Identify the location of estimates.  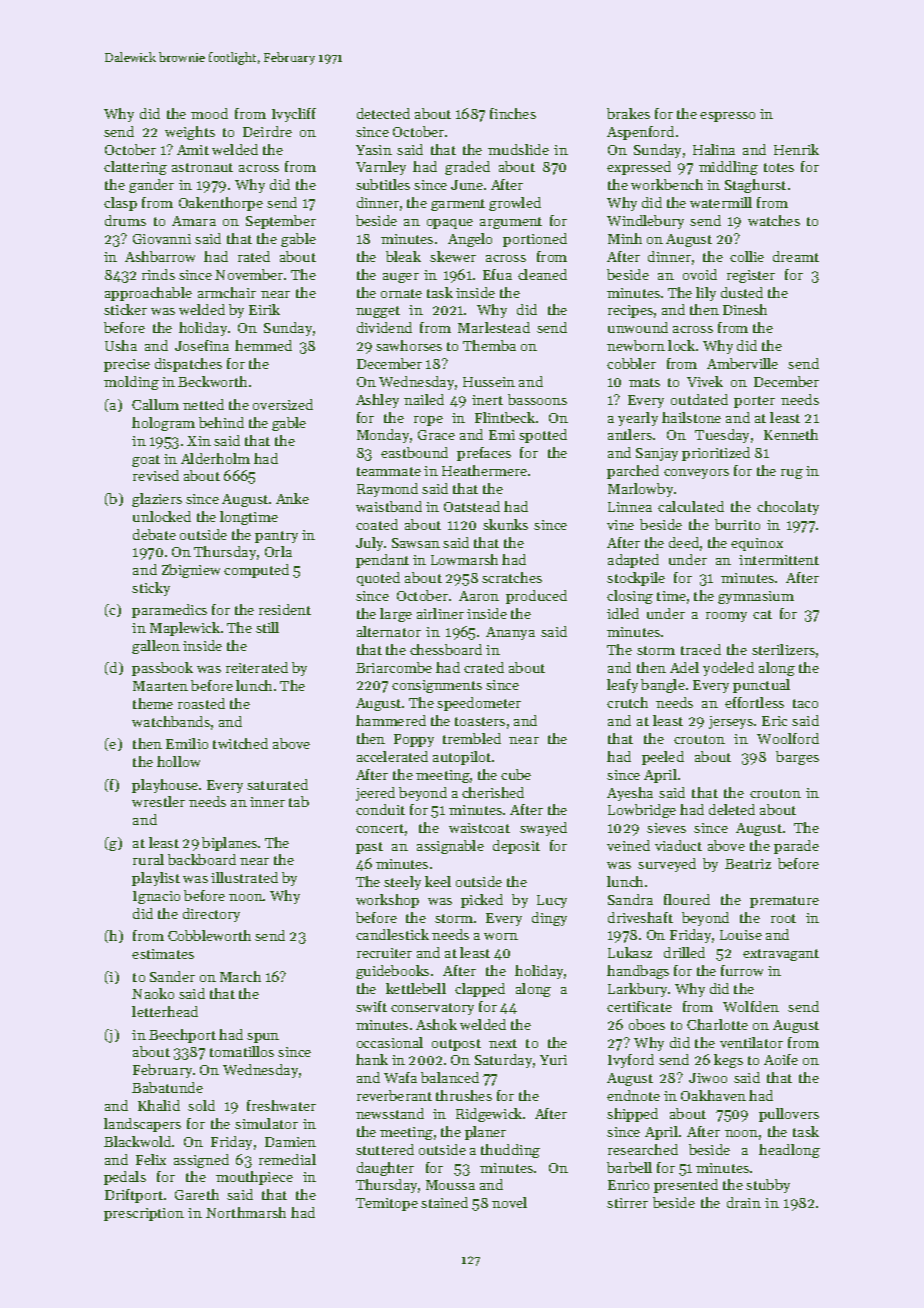
(163, 954).
